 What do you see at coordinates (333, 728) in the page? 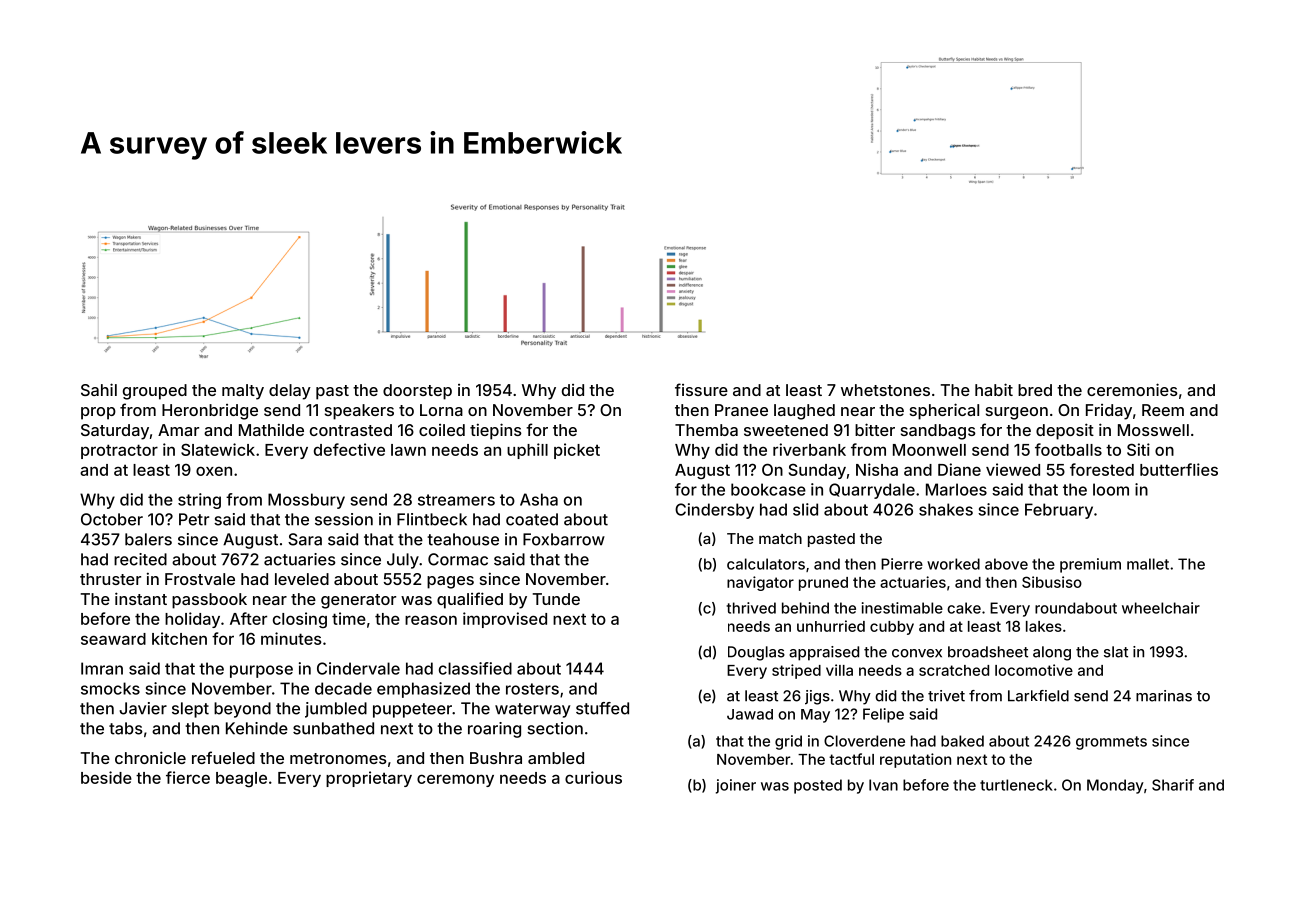
I see `sunbathed` at bounding box center [333, 728].
